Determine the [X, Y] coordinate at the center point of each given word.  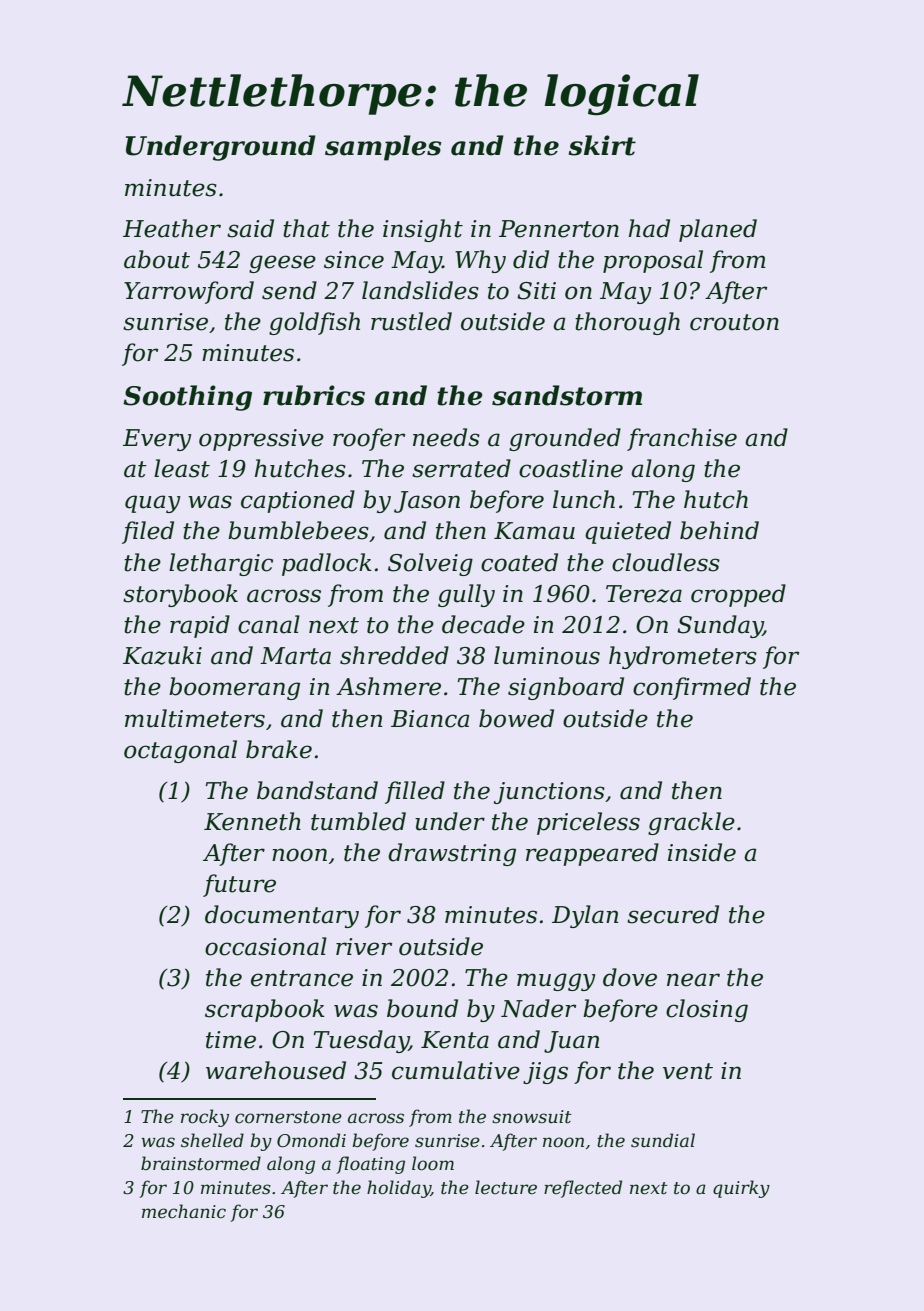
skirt [602, 145]
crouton [734, 322]
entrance [302, 978]
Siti [536, 291]
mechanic [184, 1211]
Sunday [720, 626]
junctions [549, 793]
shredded [394, 655]
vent [688, 1071]
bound [422, 1008]
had [649, 228]
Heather [172, 228]
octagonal [180, 751]
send [289, 290]
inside [702, 852]
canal [269, 624]
